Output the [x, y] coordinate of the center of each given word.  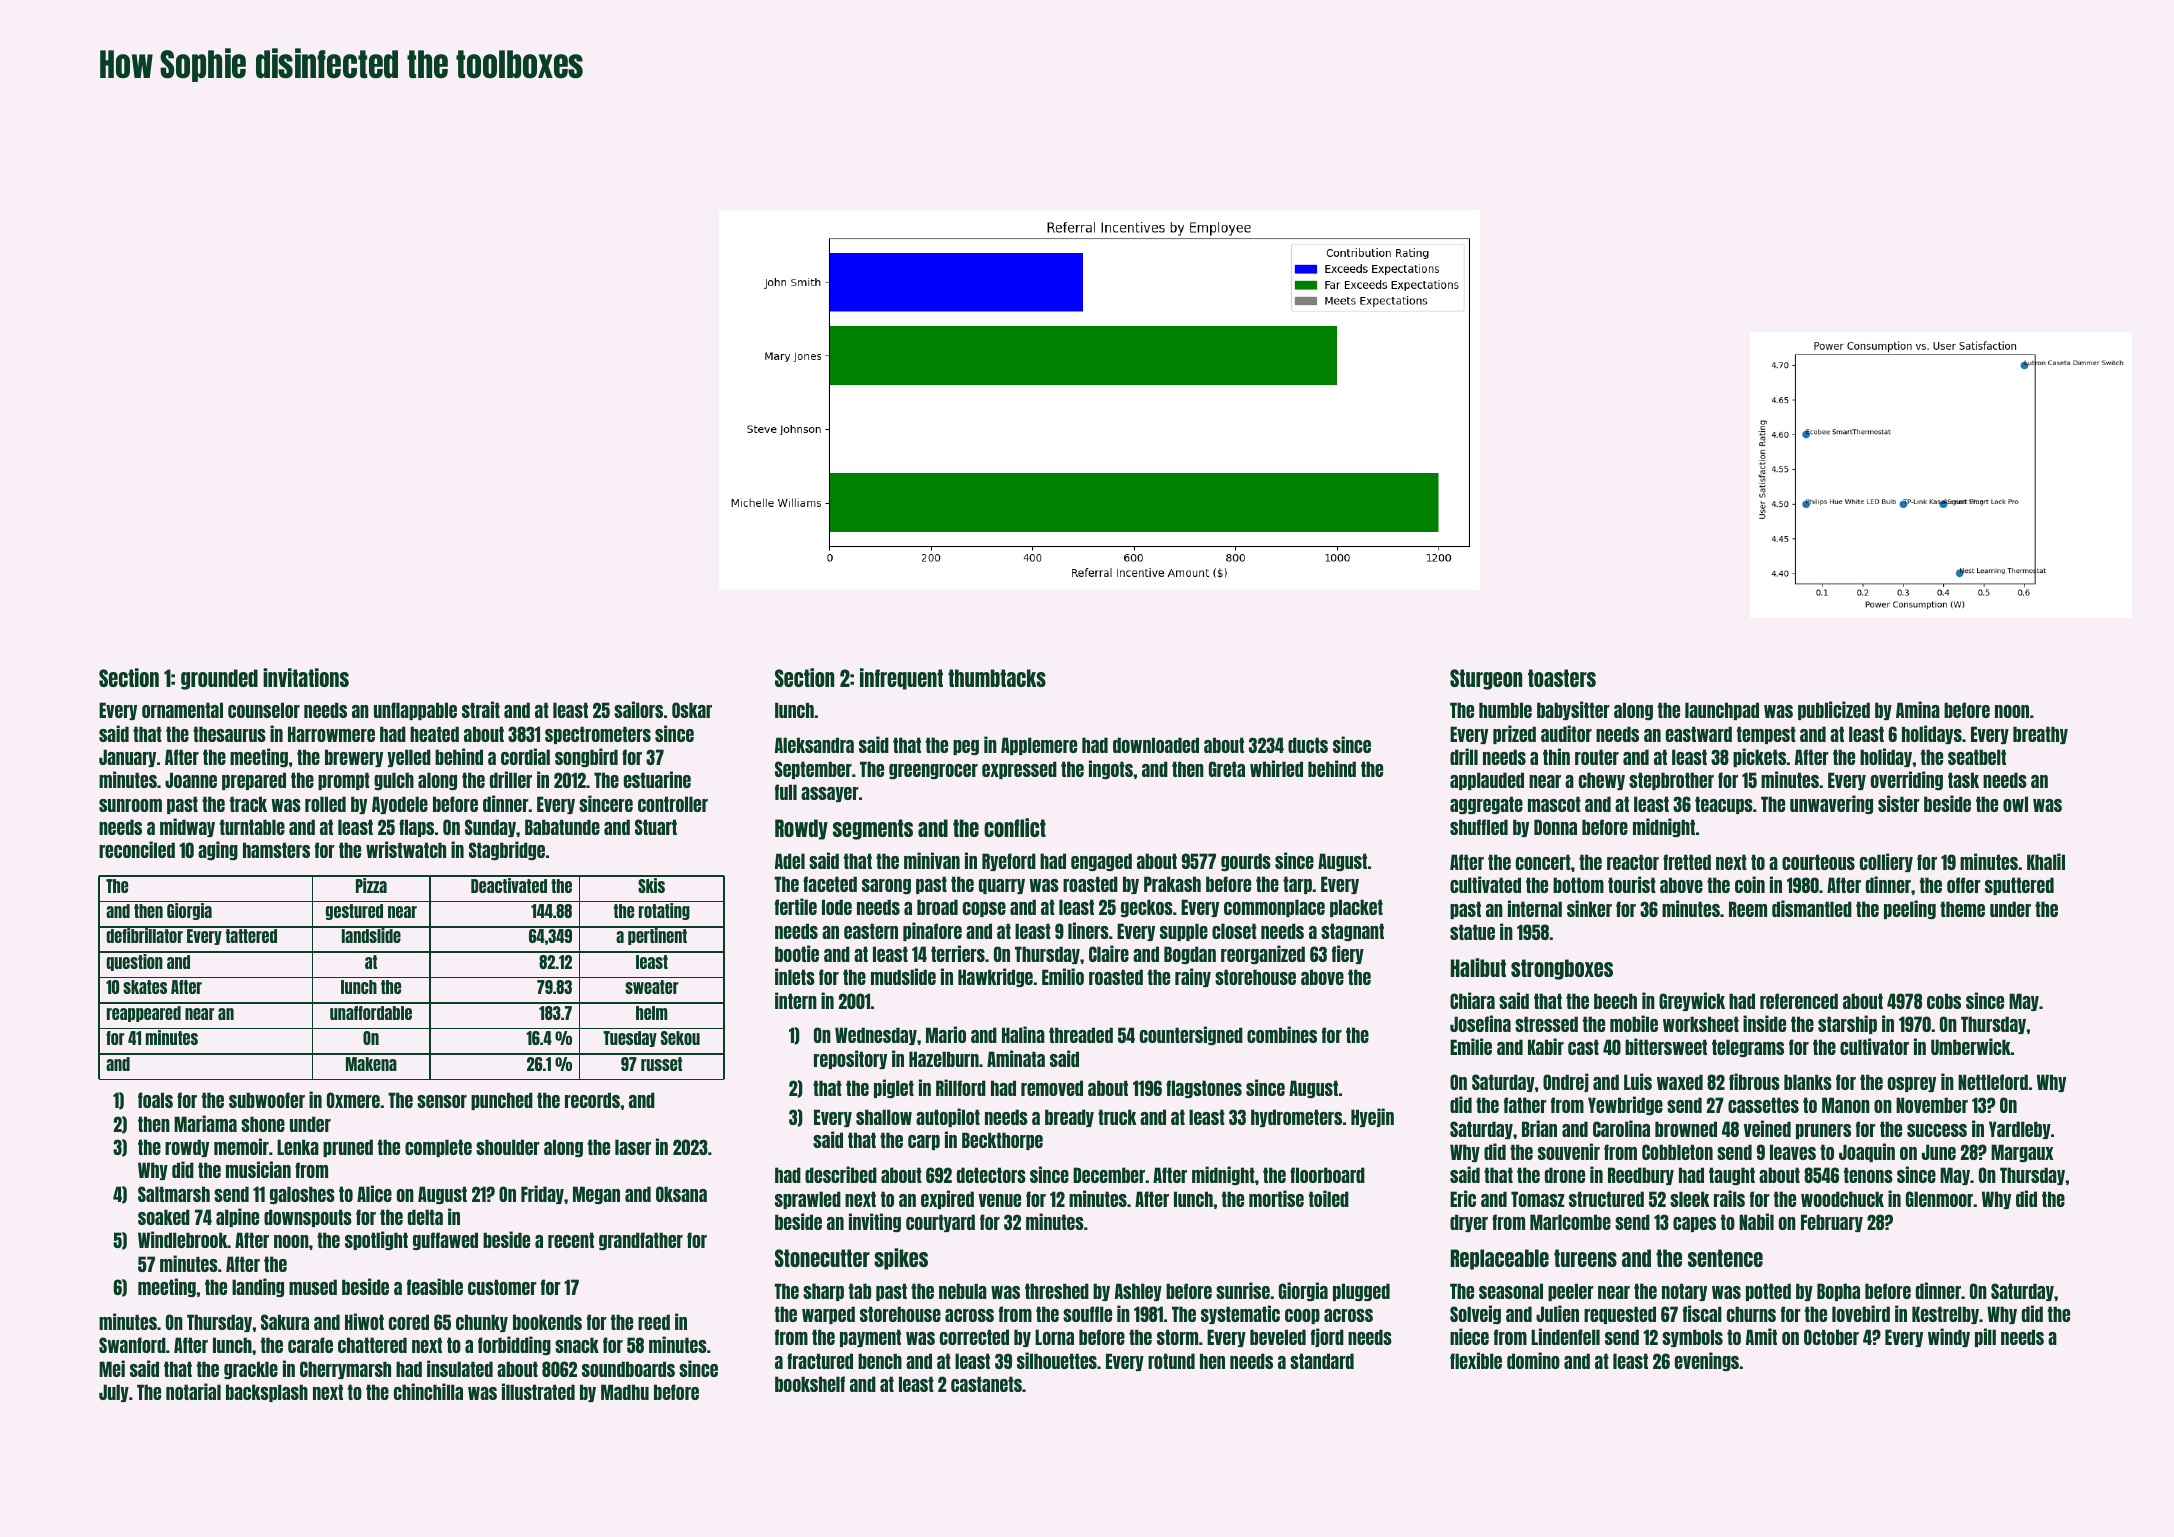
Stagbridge [507, 850]
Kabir [1546, 1046]
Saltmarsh [174, 1194]
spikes [901, 1259]
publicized [1834, 710]
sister [1899, 803]
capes [1694, 1224]
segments [873, 829]
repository [850, 1059]
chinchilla [428, 1391]
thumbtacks [997, 678]
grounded [219, 679]
